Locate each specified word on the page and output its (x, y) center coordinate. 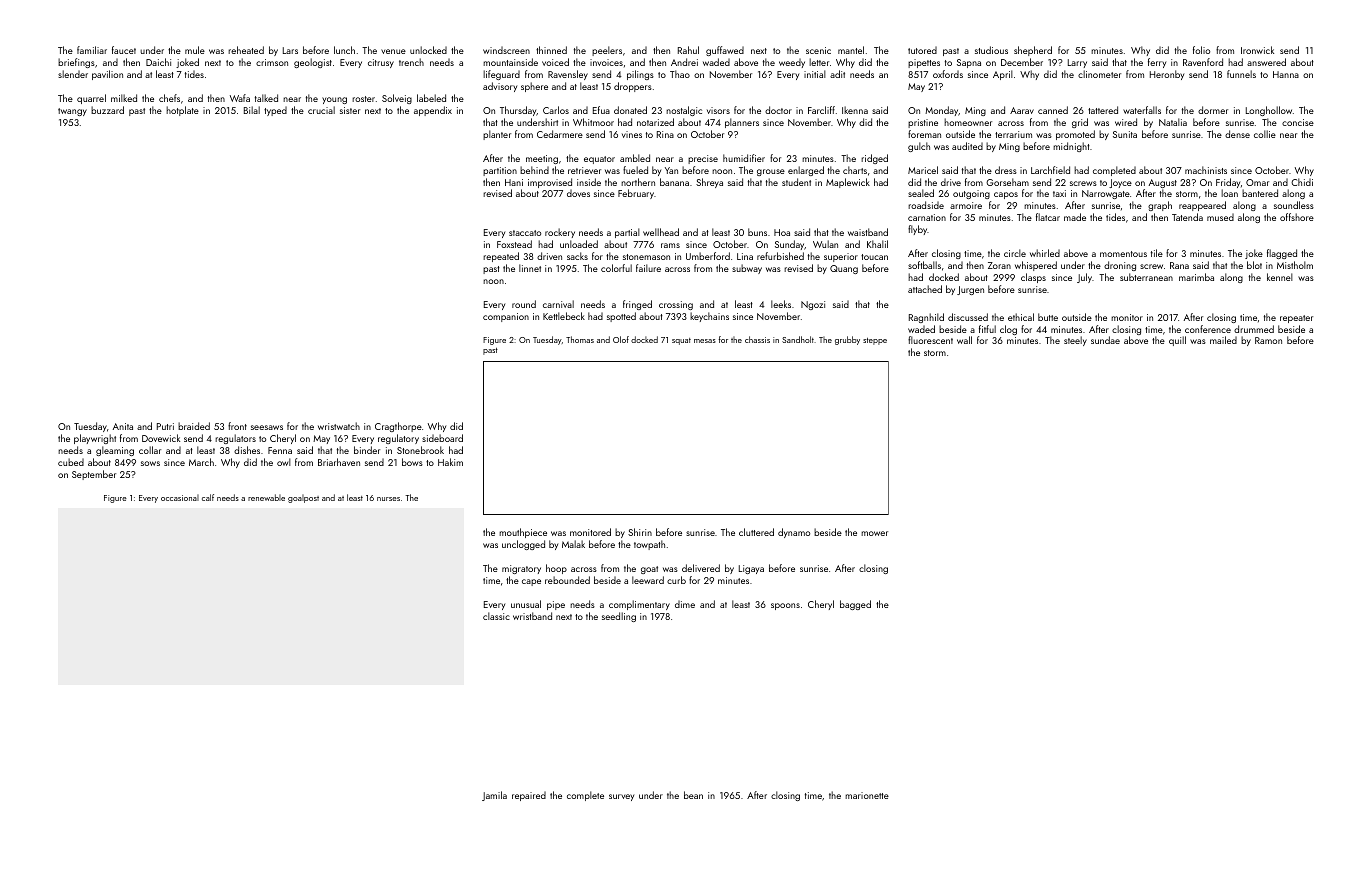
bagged (855, 605)
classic (496, 616)
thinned (551, 50)
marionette (867, 795)
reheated (246, 50)
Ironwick (1257, 50)
